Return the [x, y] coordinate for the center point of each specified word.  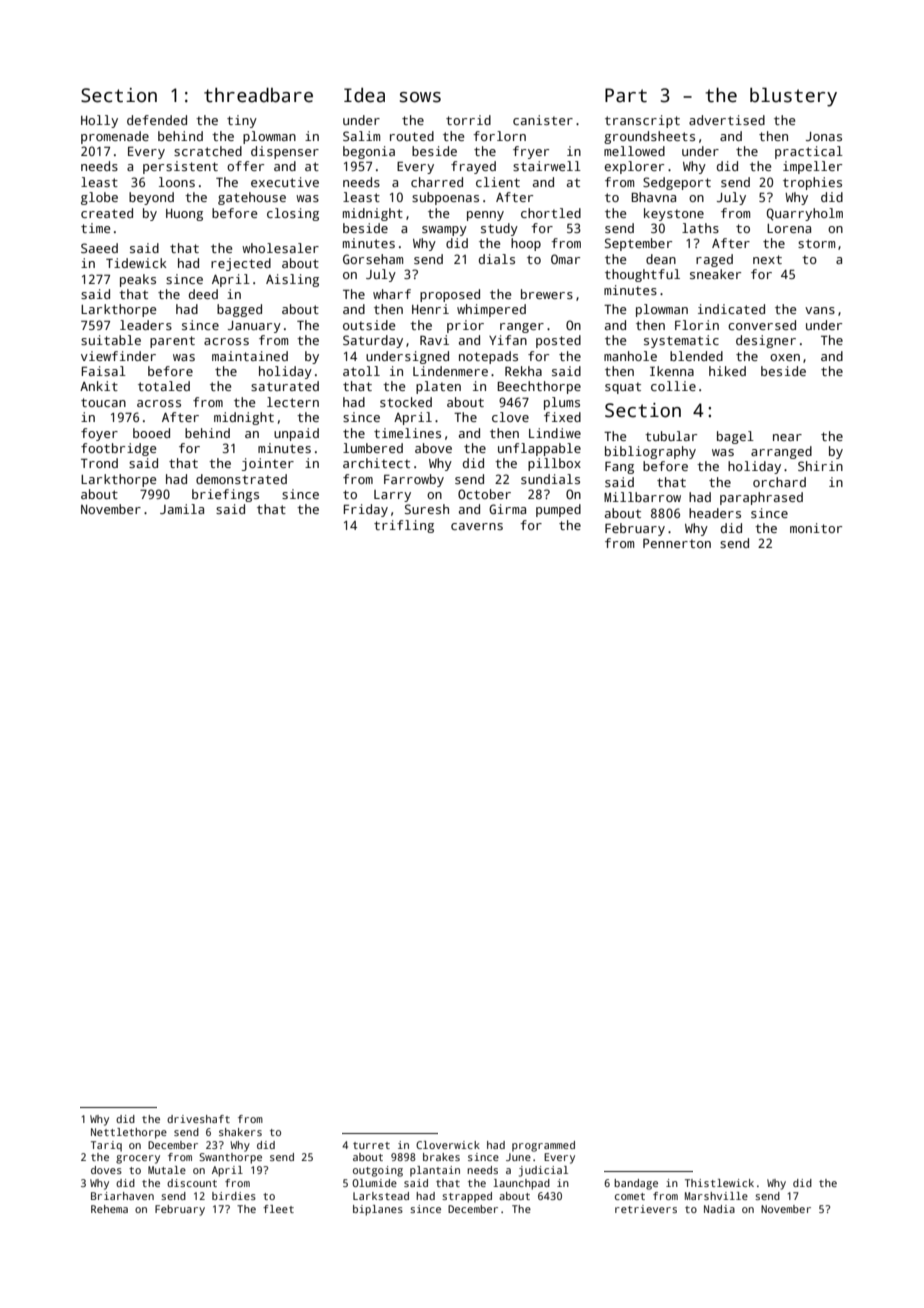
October [484, 494]
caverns [477, 526]
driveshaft [198, 1119]
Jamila [182, 509]
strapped [467, 1197]
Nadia [719, 1209]
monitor [816, 528]
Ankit [99, 386]
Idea [364, 95]
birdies [234, 1196]
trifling [404, 526]
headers [715, 513]
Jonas [824, 136]
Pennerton [677, 543]
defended [157, 120]
